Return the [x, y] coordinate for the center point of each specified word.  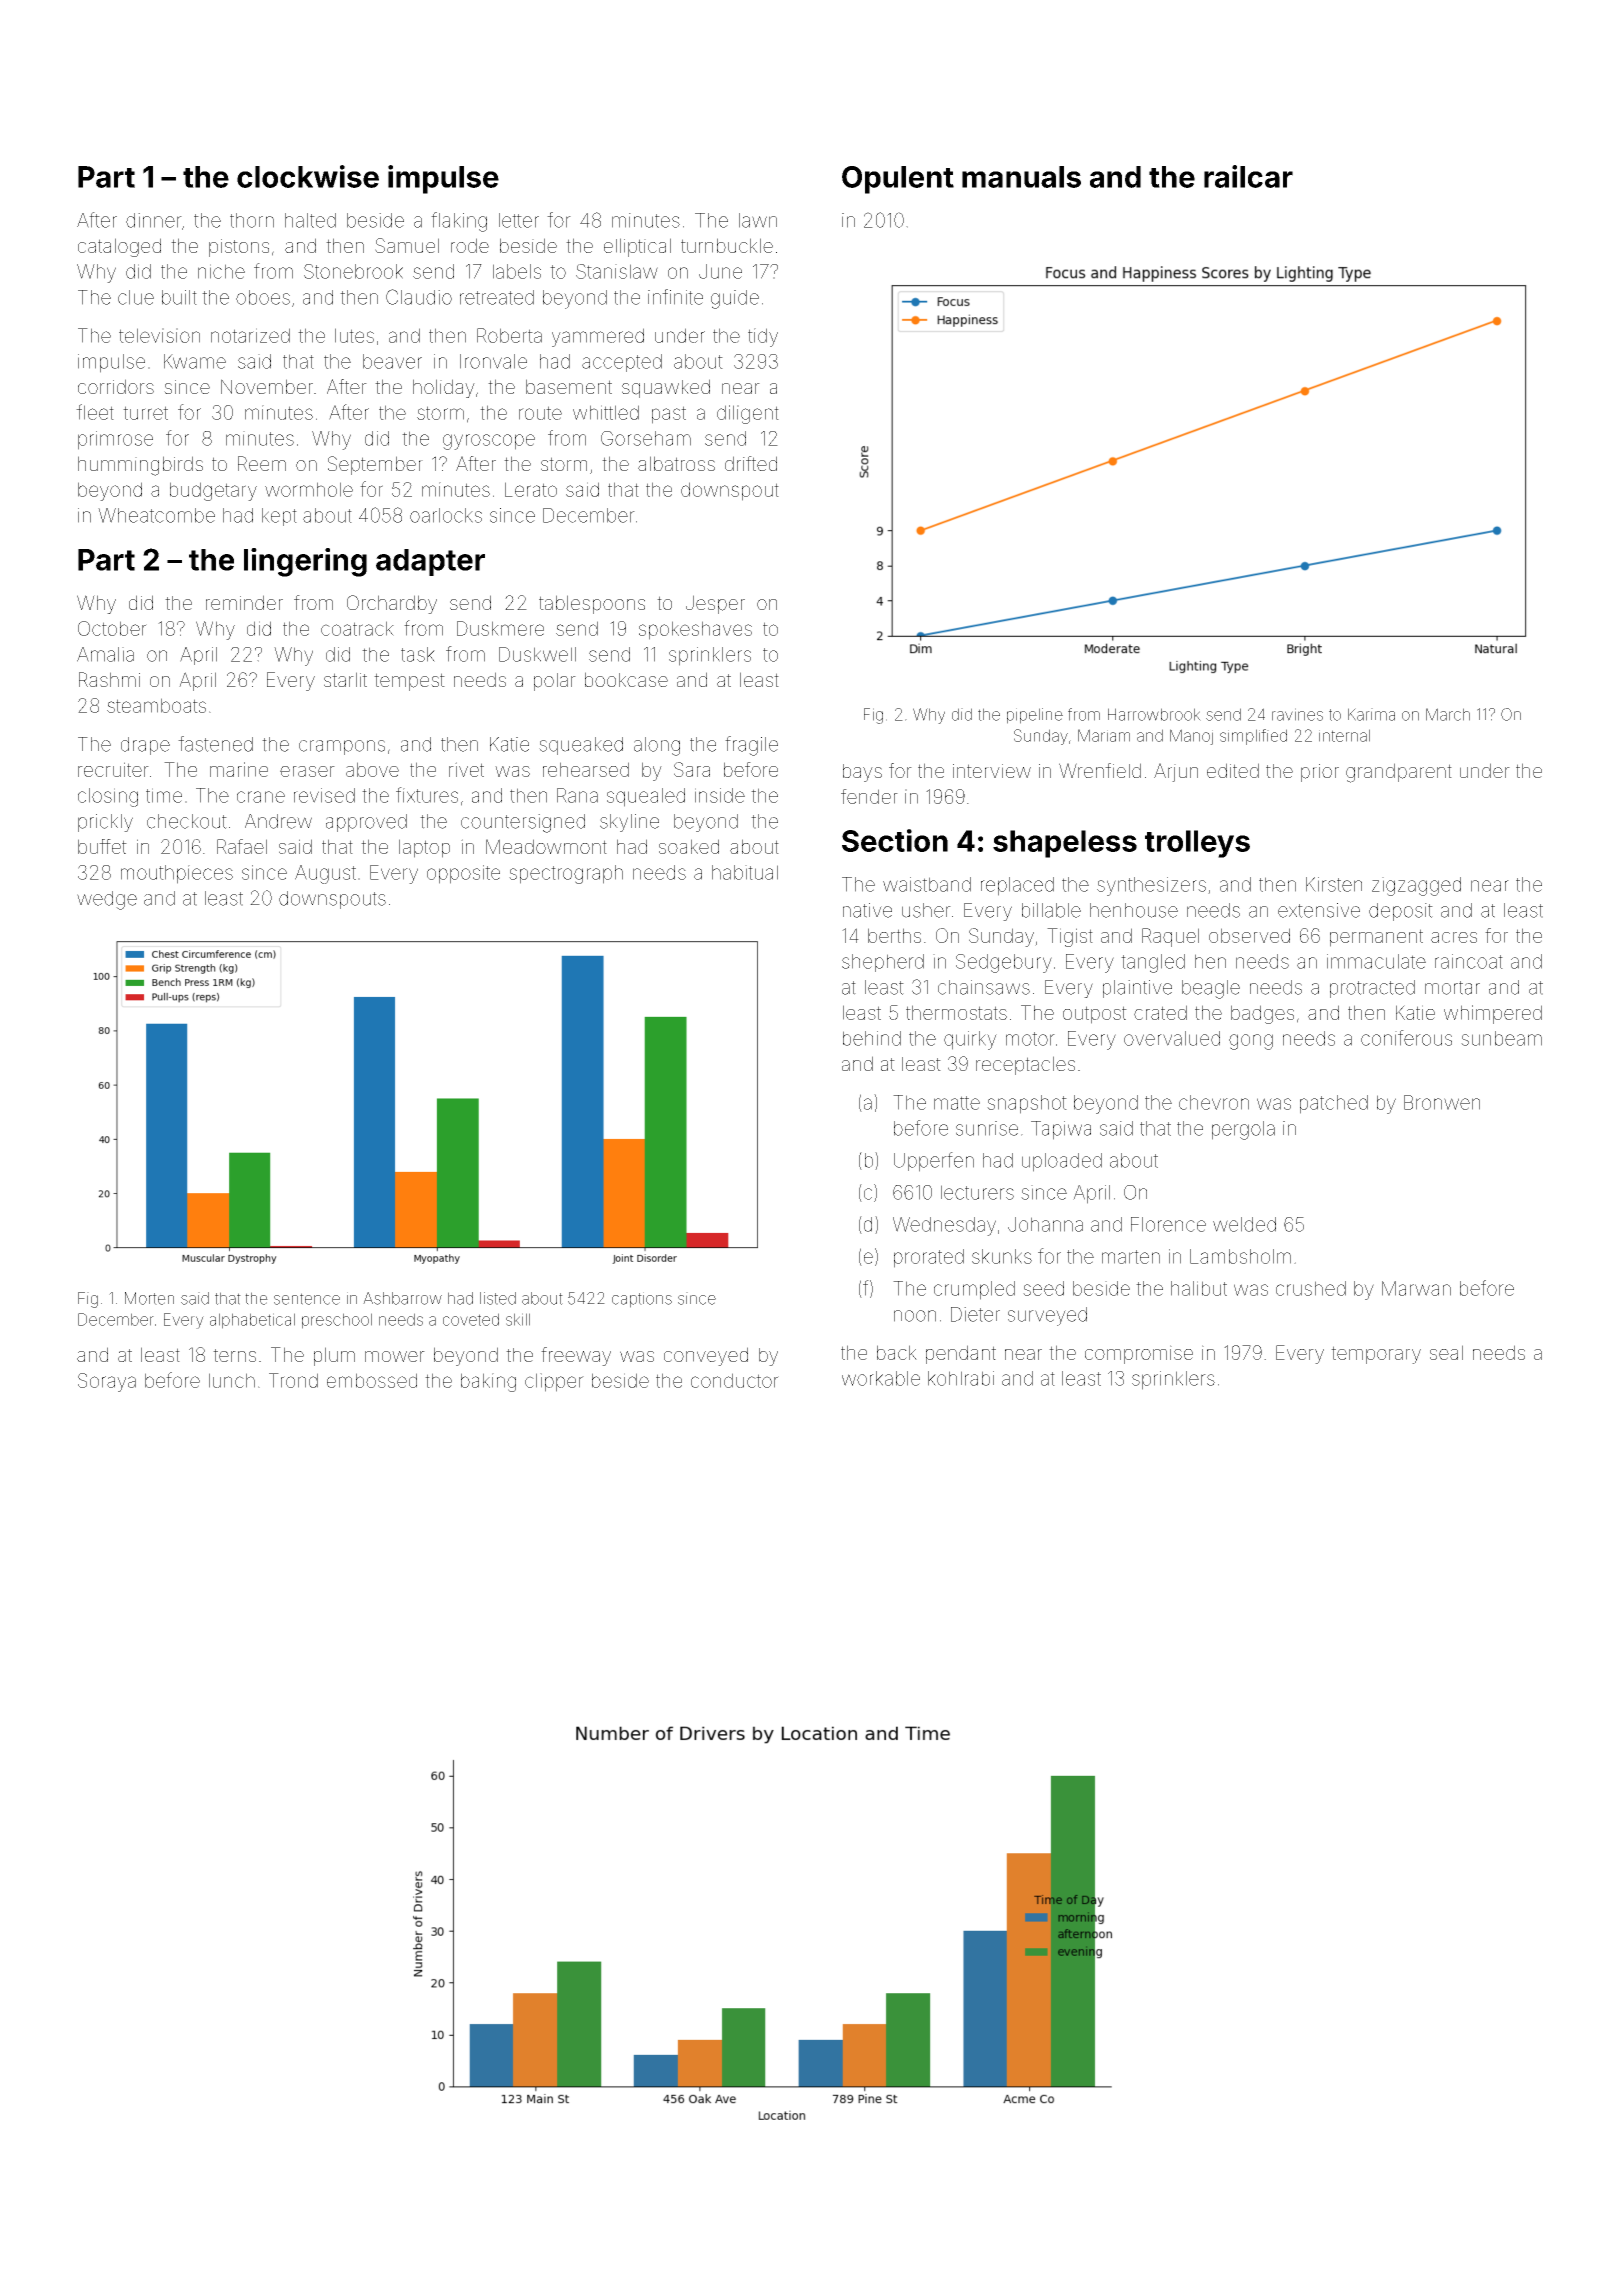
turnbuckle [727, 245]
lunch [232, 1380]
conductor [735, 1380]
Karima [1371, 714]
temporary [1376, 1355]
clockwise [308, 176]
